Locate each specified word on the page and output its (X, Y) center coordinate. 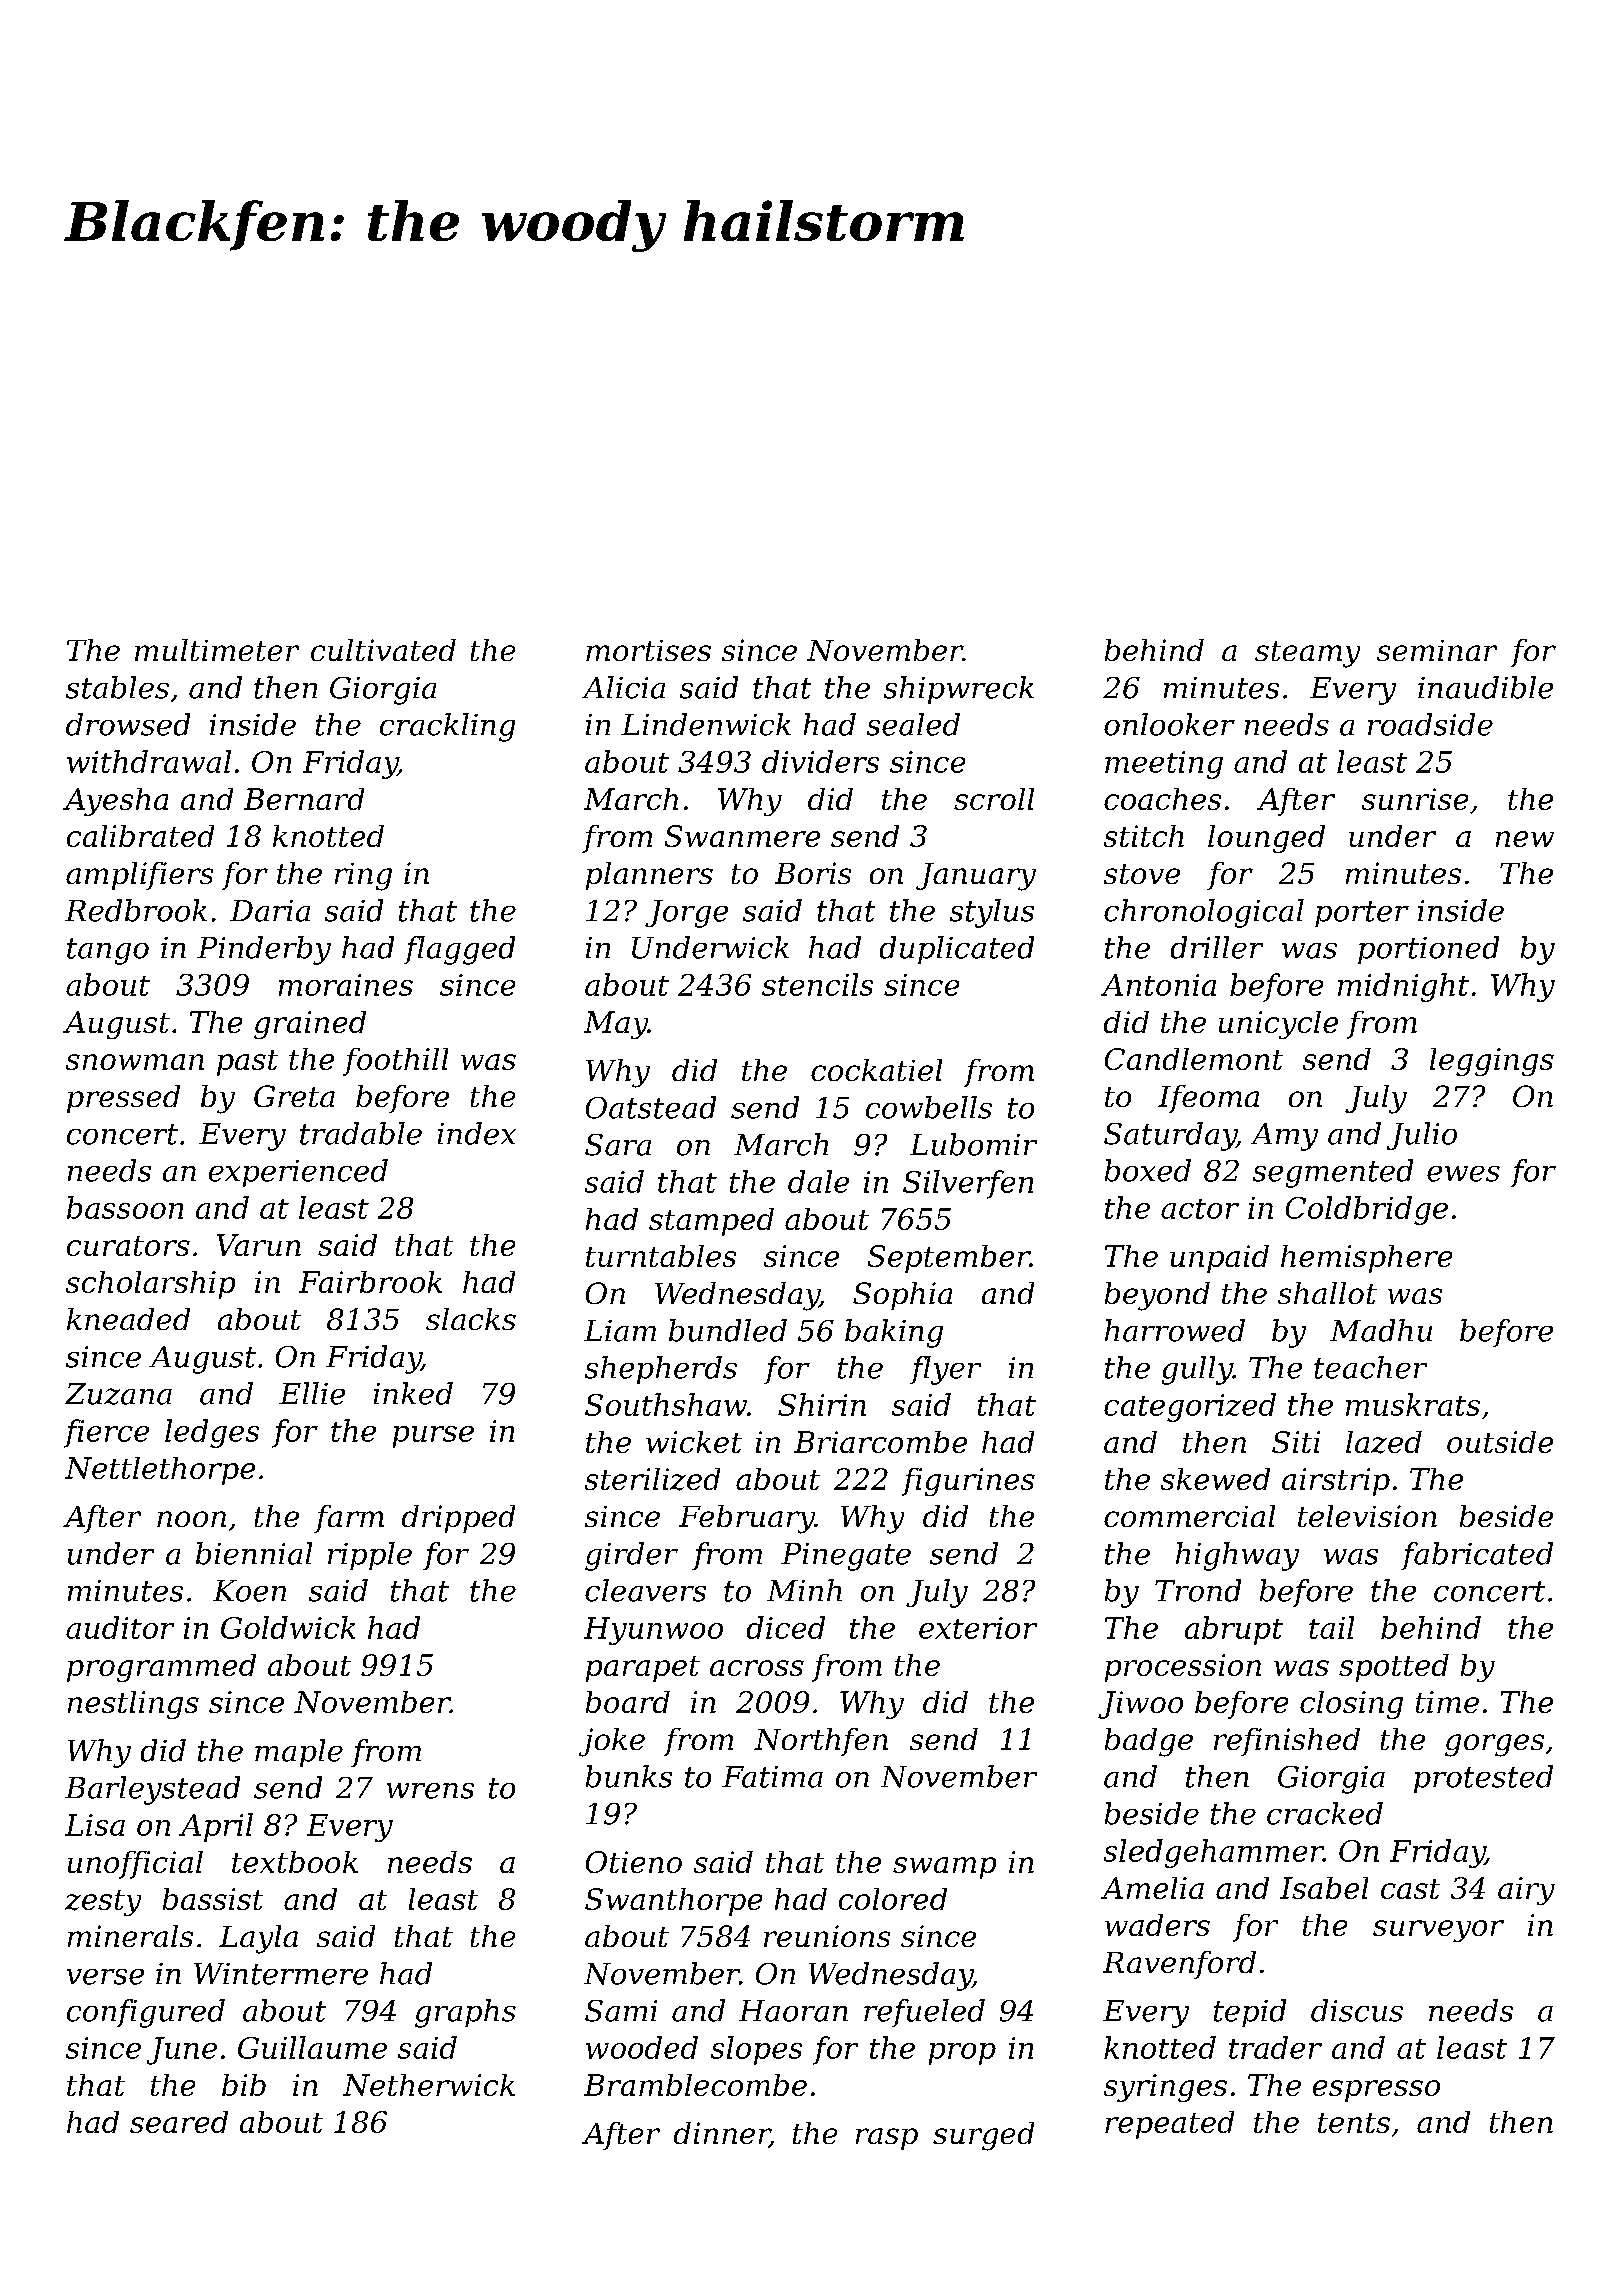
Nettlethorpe (160, 1471)
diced (786, 1627)
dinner (722, 2134)
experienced (298, 1173)
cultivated (383, 650)
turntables (661, 1256)
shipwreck (959, 690)
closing (1351, 1705)
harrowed (1175, 1330)
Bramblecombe (695, 2085)
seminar (1437, 650)
